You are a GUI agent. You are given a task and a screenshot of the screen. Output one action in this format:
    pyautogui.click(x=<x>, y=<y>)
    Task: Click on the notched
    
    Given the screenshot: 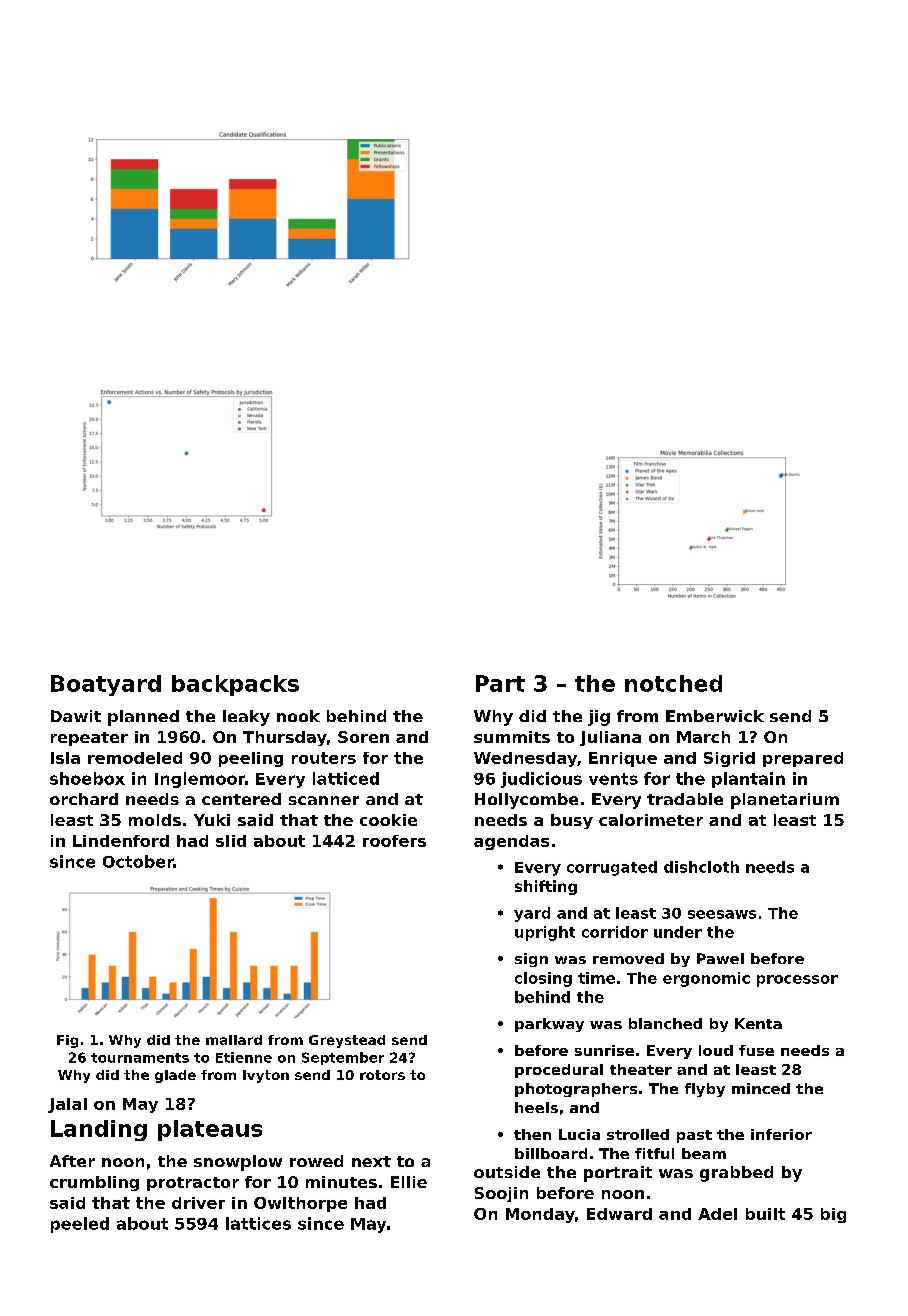 What is the action you would take?
    pyautogui.click(x=673, y=683)
